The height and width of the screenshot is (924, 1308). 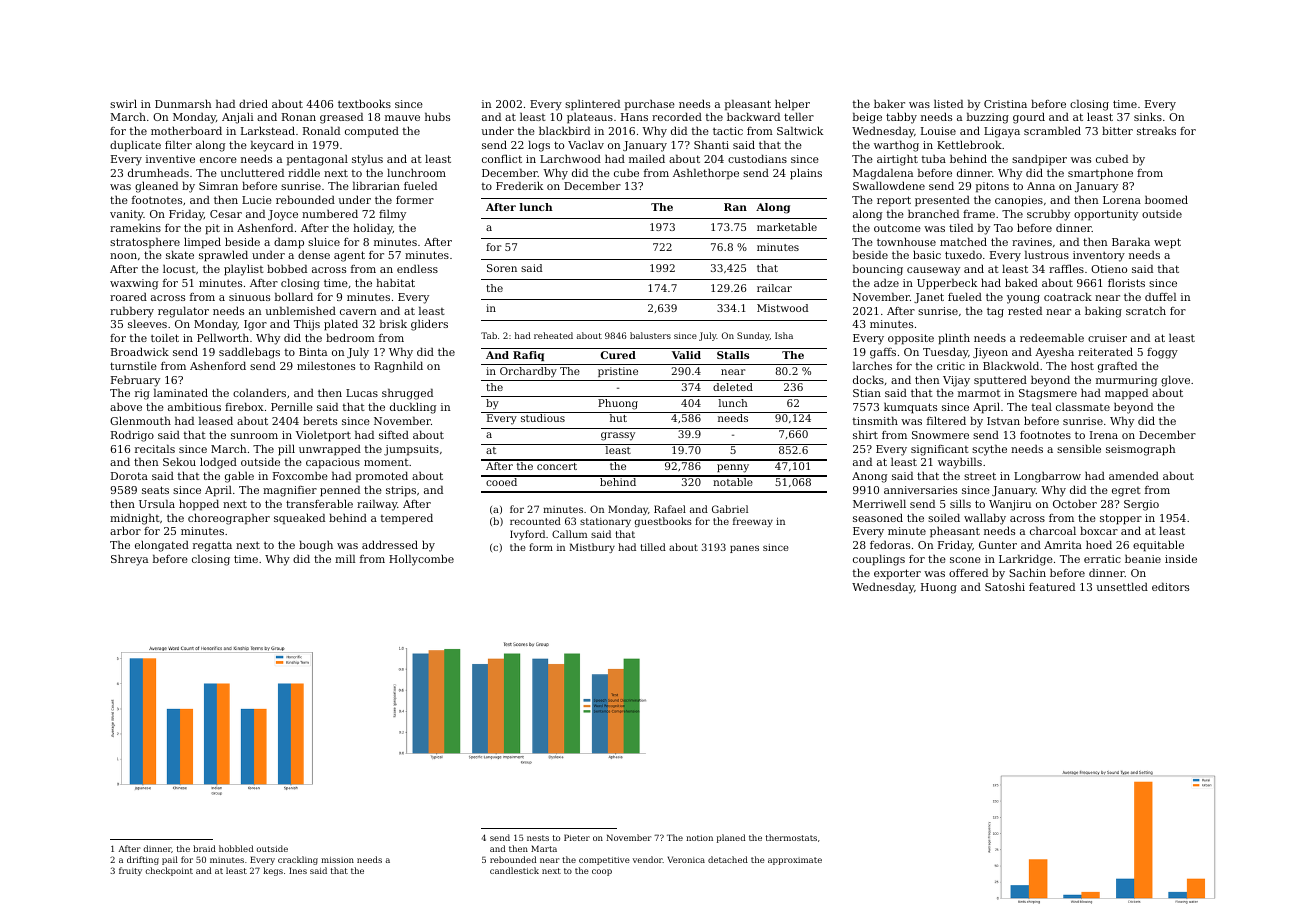 What do you see at coordinates (592, 548) in the screenshot?
I see `Mistbury` at bounding box center [592, 548].
